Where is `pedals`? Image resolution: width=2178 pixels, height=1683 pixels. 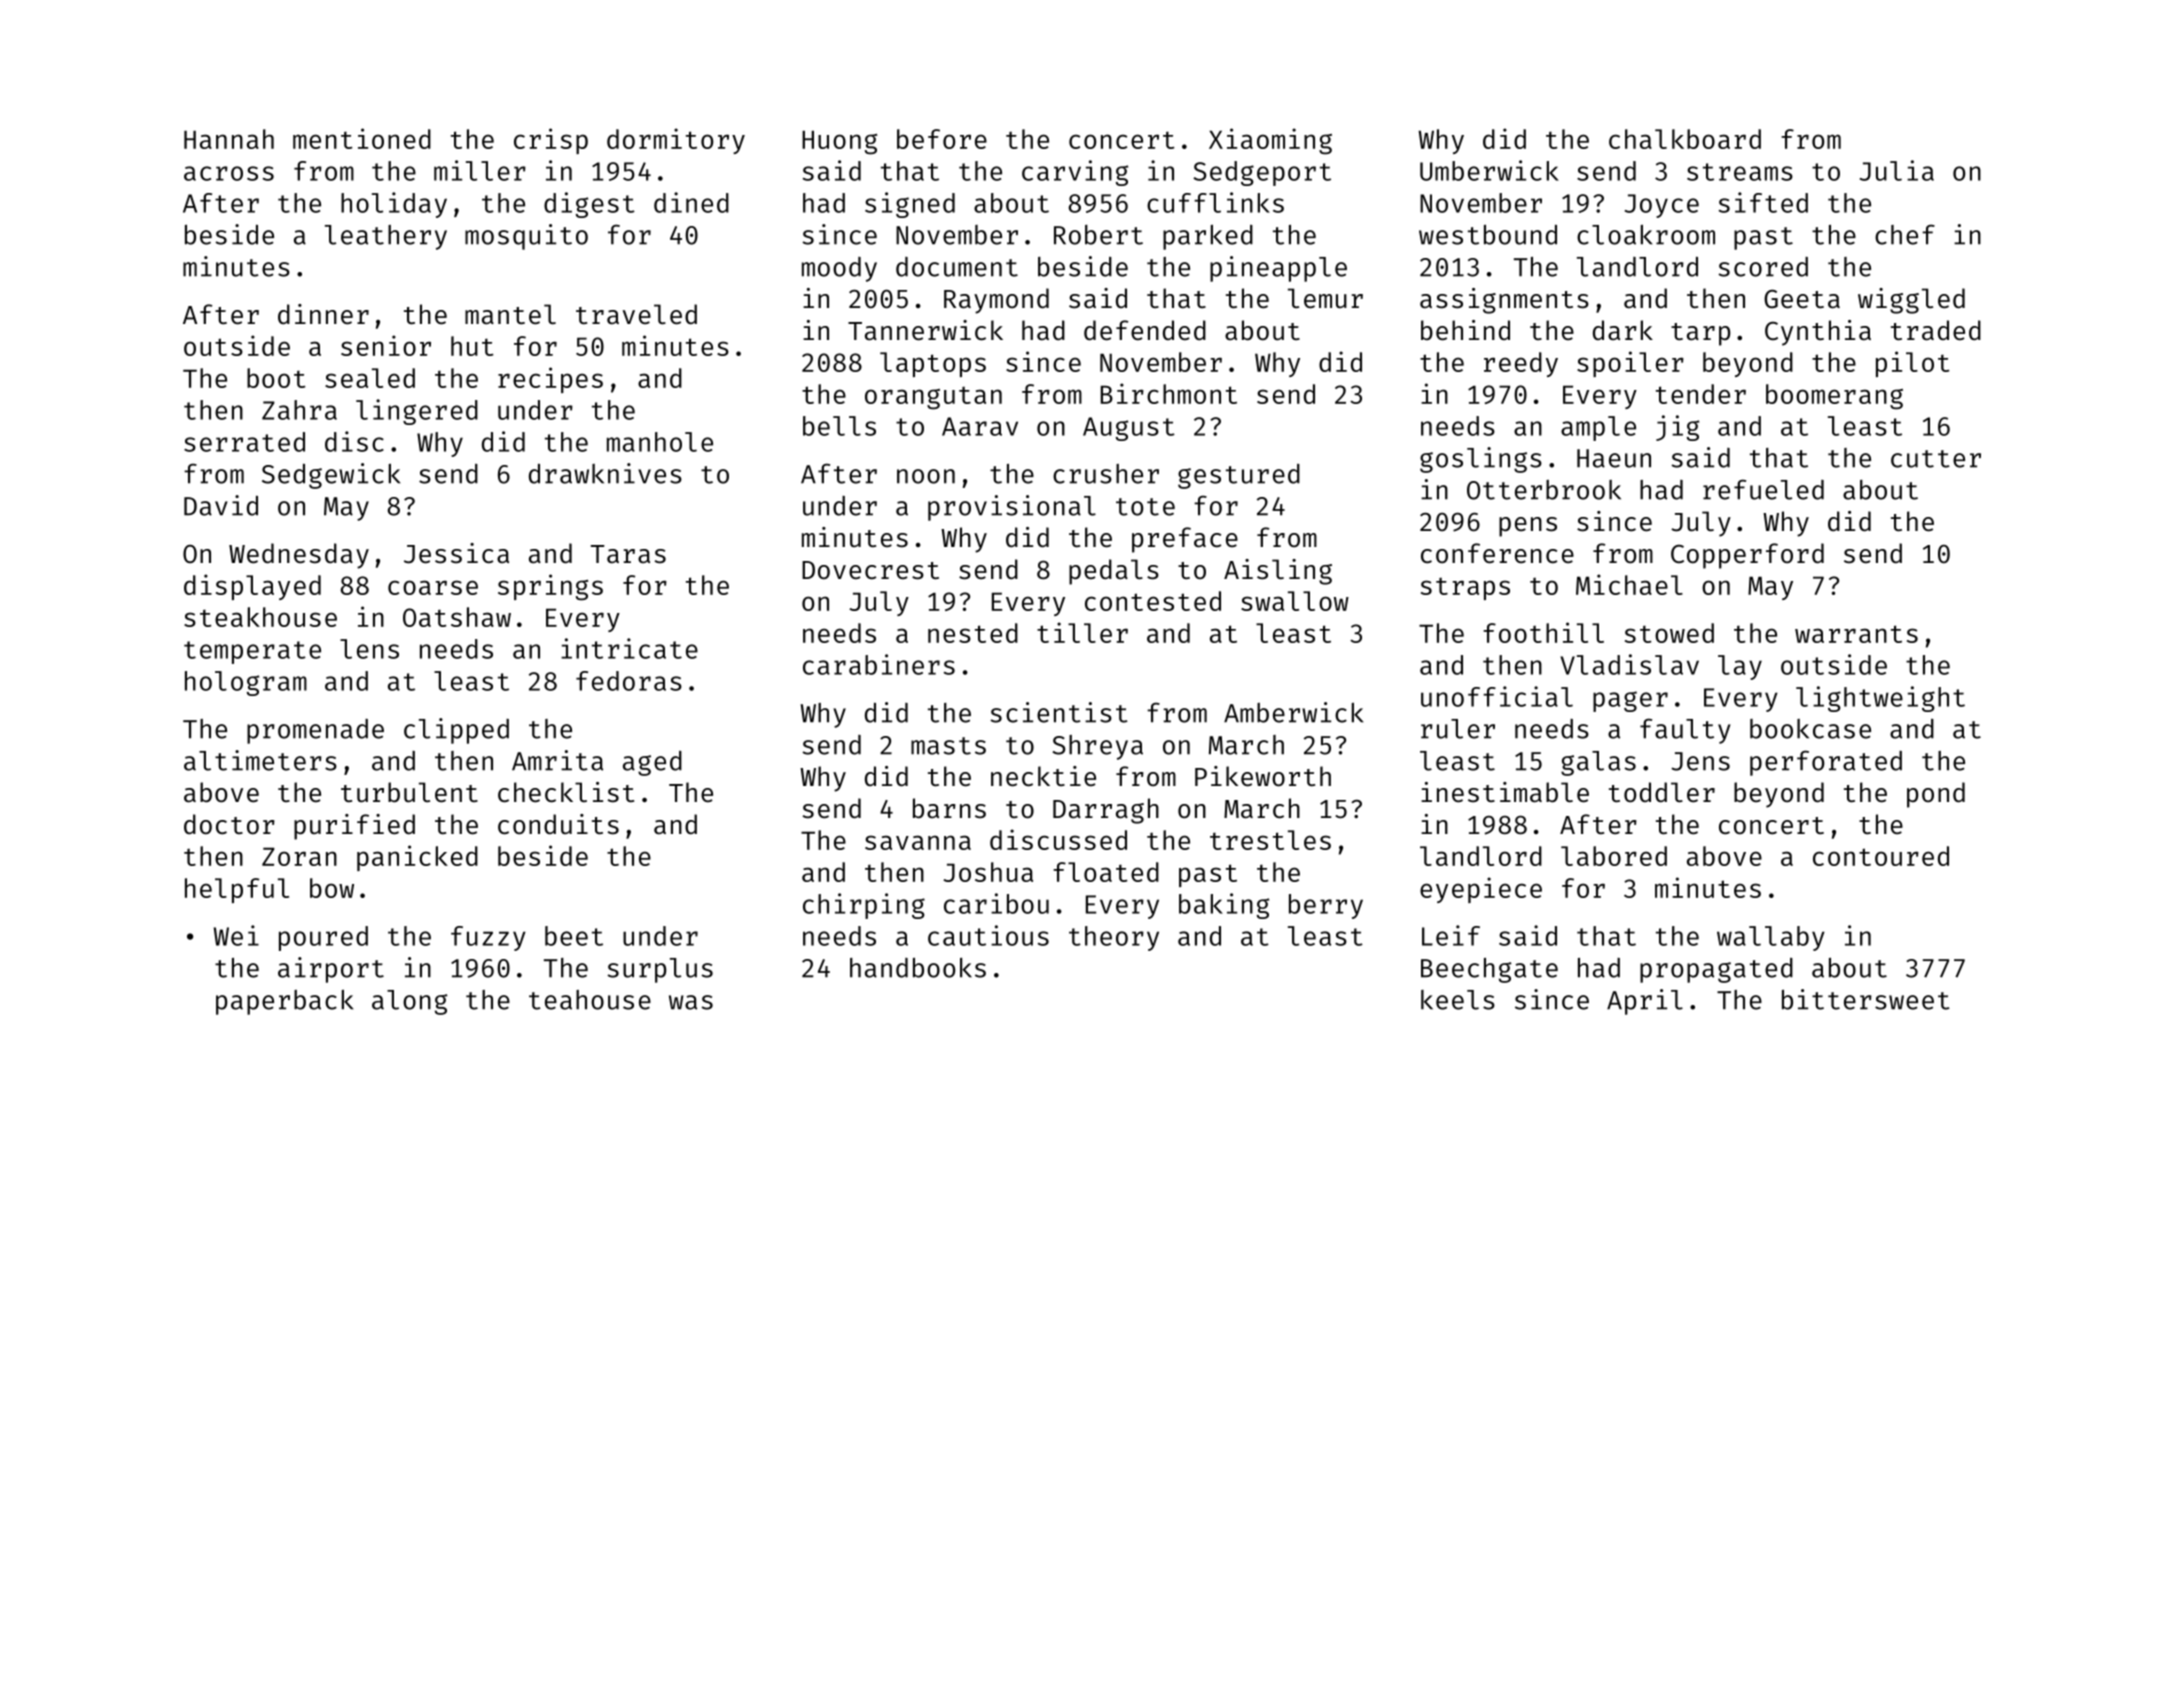 pedals is located at coordinates (1114, 572).
